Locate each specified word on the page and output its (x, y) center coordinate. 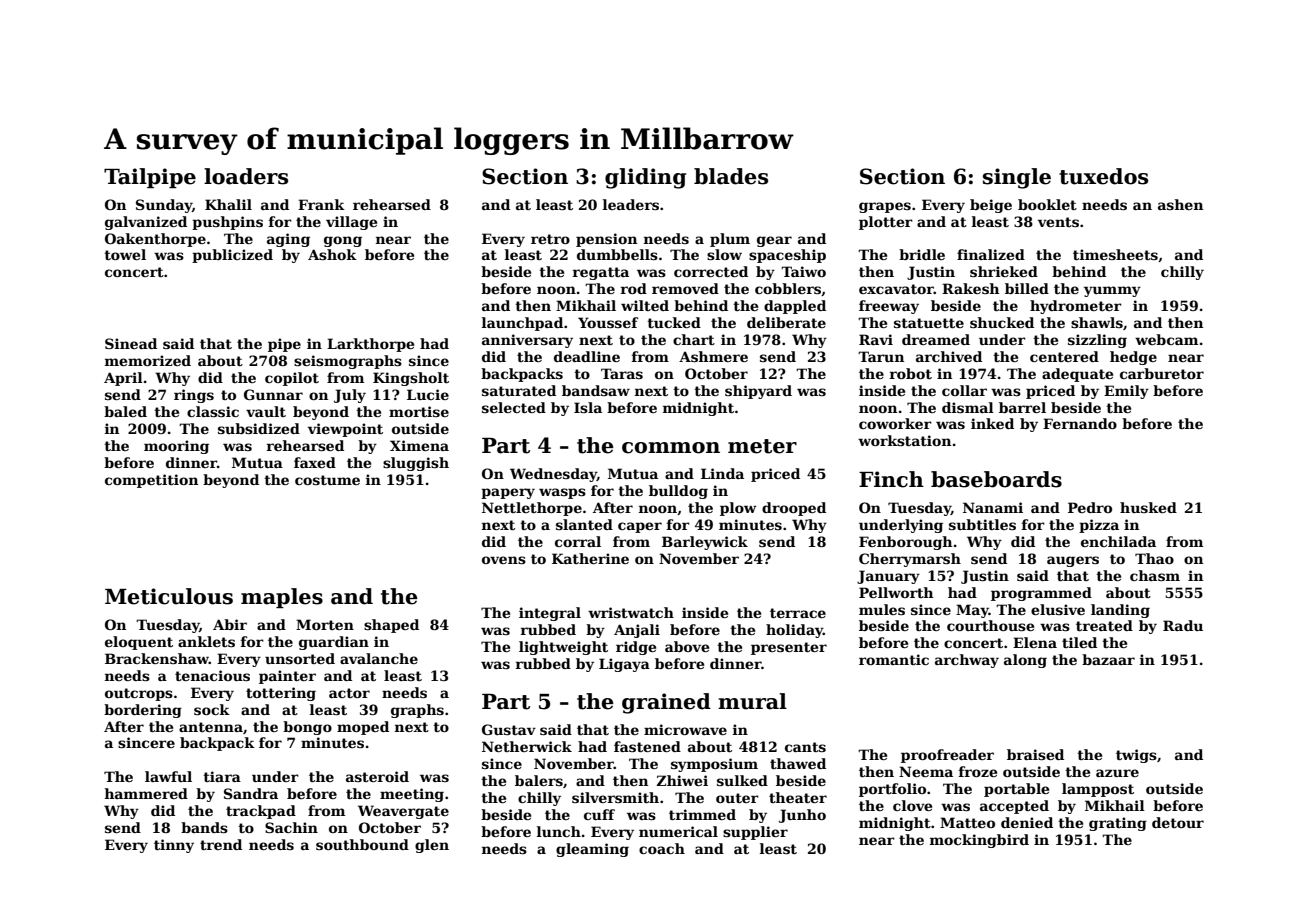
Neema (926, 771)
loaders (246, 176)
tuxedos (1103, 176)
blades (731, 176)
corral (578, 541)
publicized (232, 256)
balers (539, 780)
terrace (798, 613)
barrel (1022, 407)
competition (151, 481)
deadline (587, 356)
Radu (1183, 625)
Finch (891, 479)
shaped (391, 626)
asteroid (377, 776)
